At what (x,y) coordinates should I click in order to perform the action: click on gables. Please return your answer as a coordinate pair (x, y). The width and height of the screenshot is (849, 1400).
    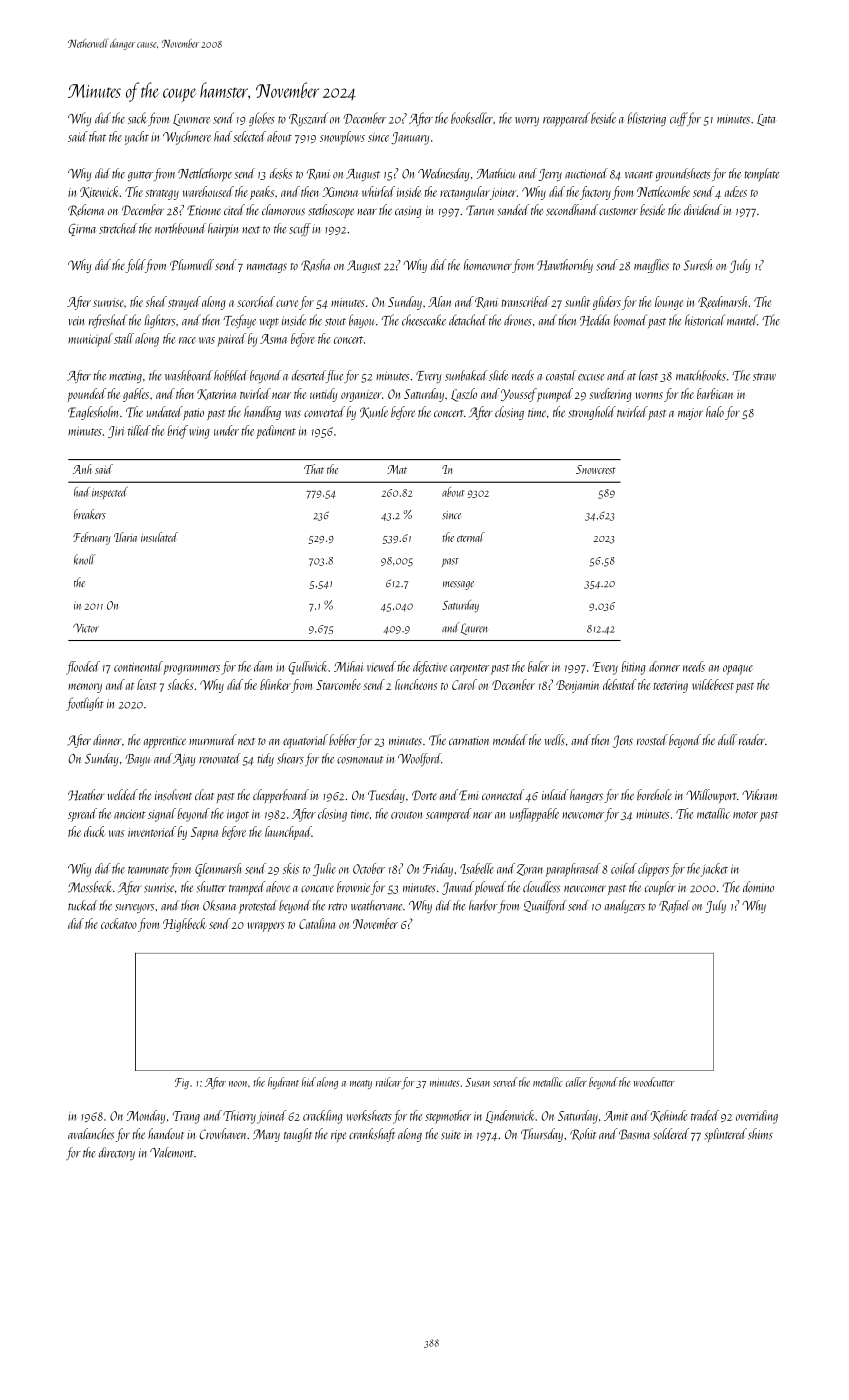
    Looking at the image, I should click on (136, 395).
